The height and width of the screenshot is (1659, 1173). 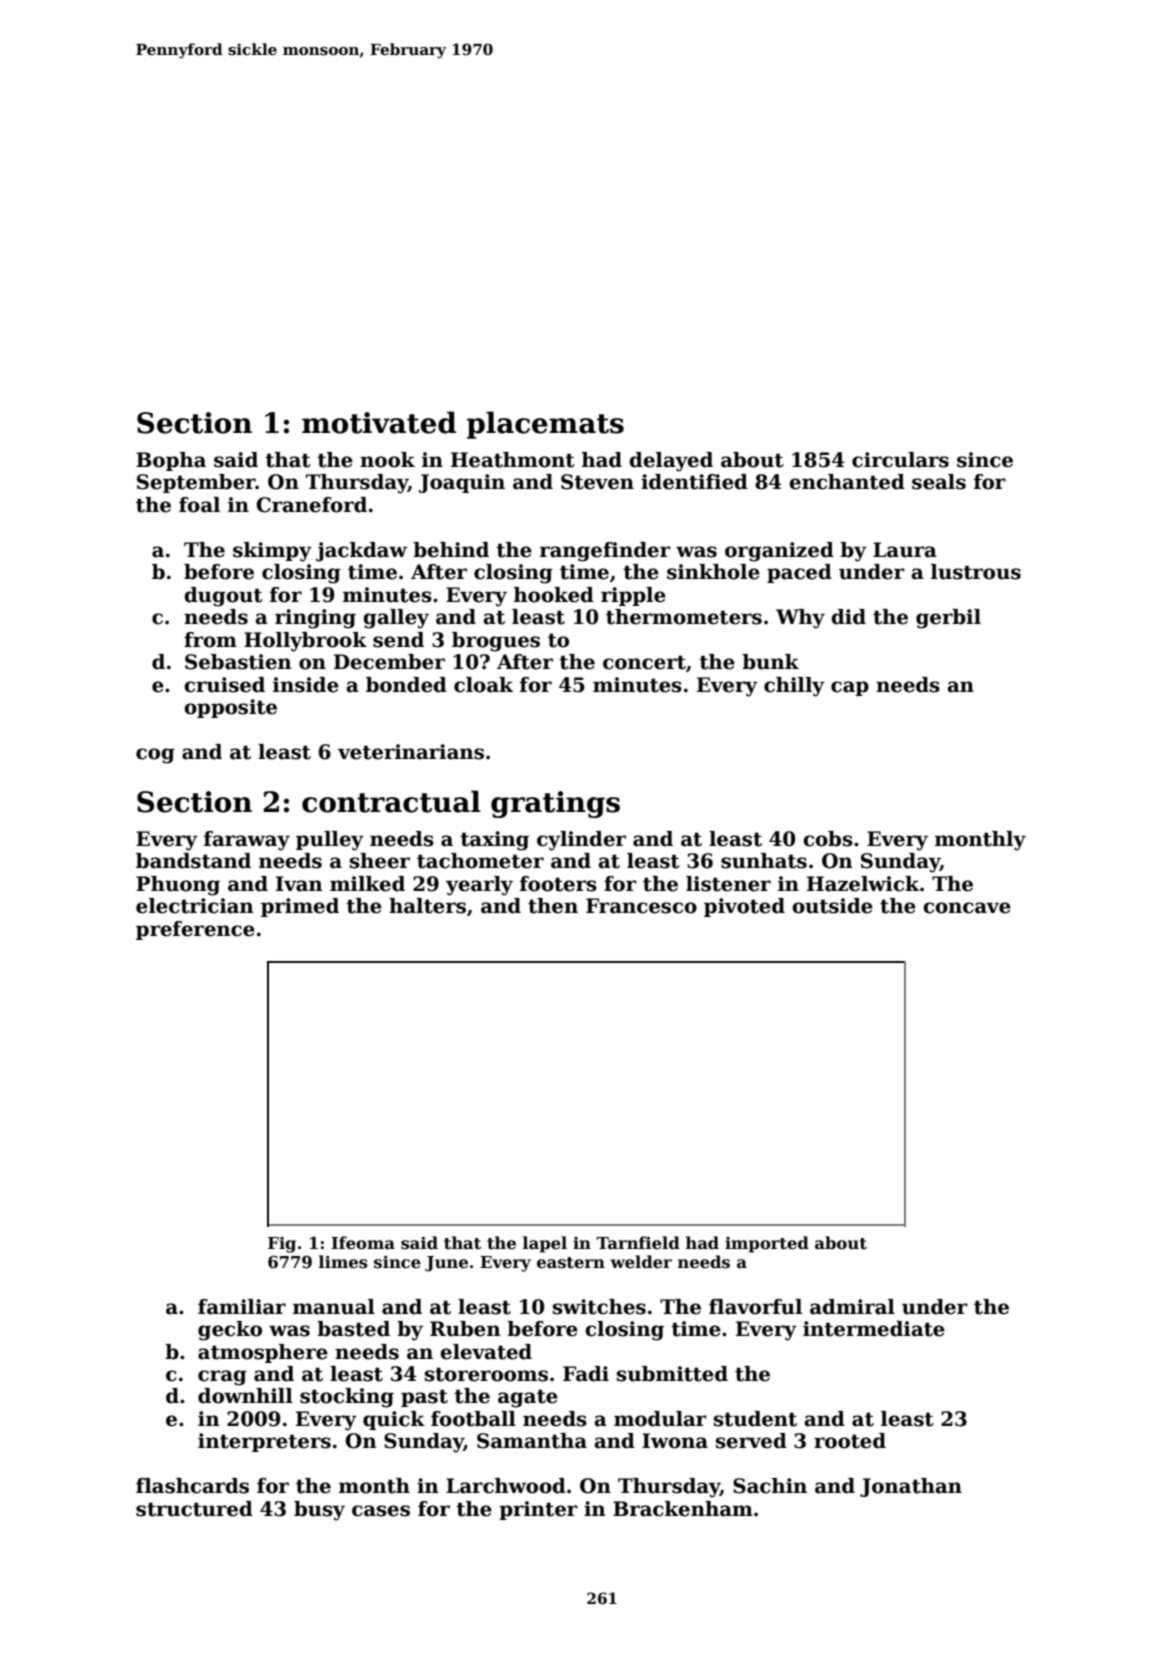 I want to click on Bopha, so click(x=171, y=461).
